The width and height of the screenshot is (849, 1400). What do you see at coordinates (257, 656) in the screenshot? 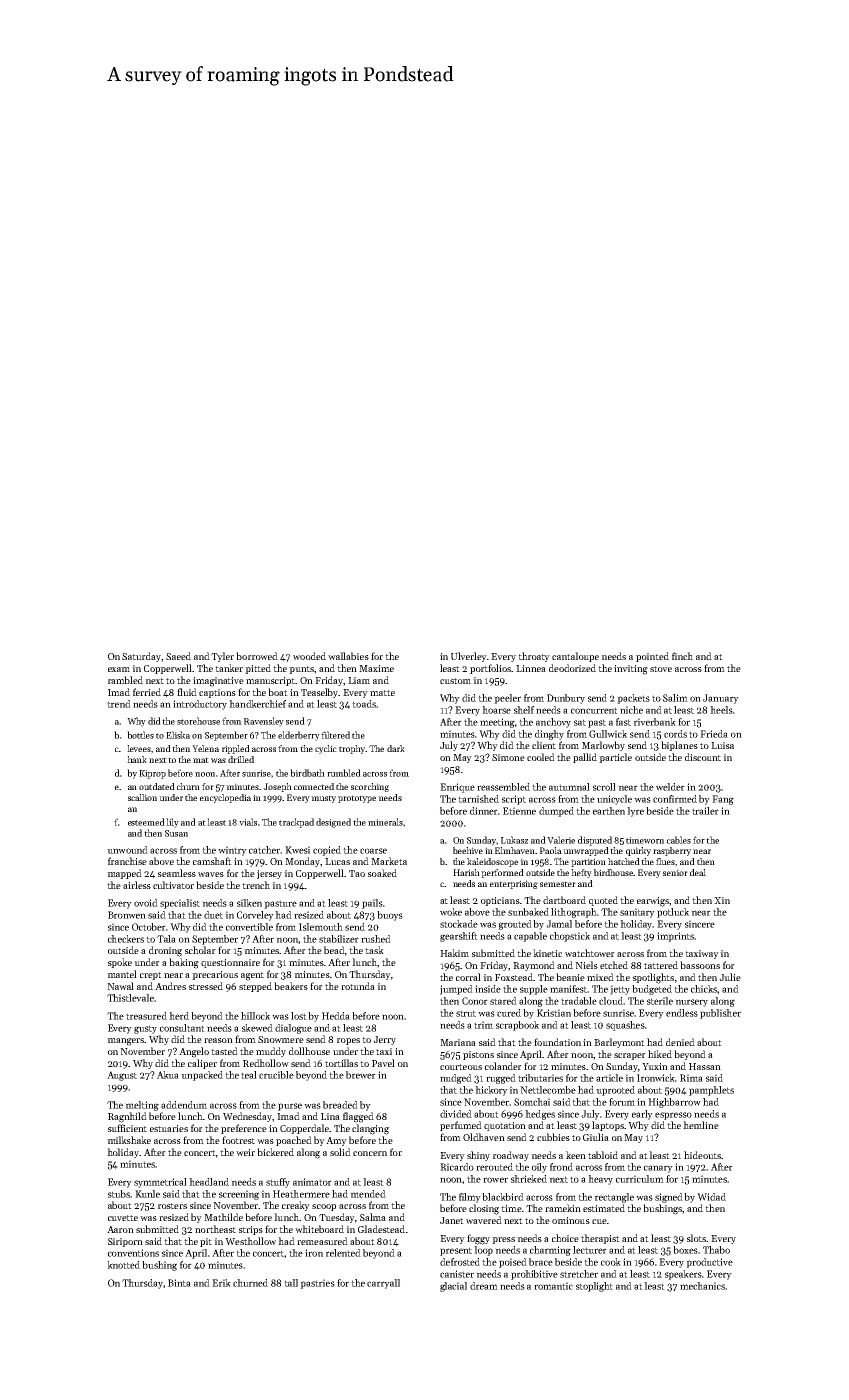
I see `borrowed` at bounding box center [257, 656].
